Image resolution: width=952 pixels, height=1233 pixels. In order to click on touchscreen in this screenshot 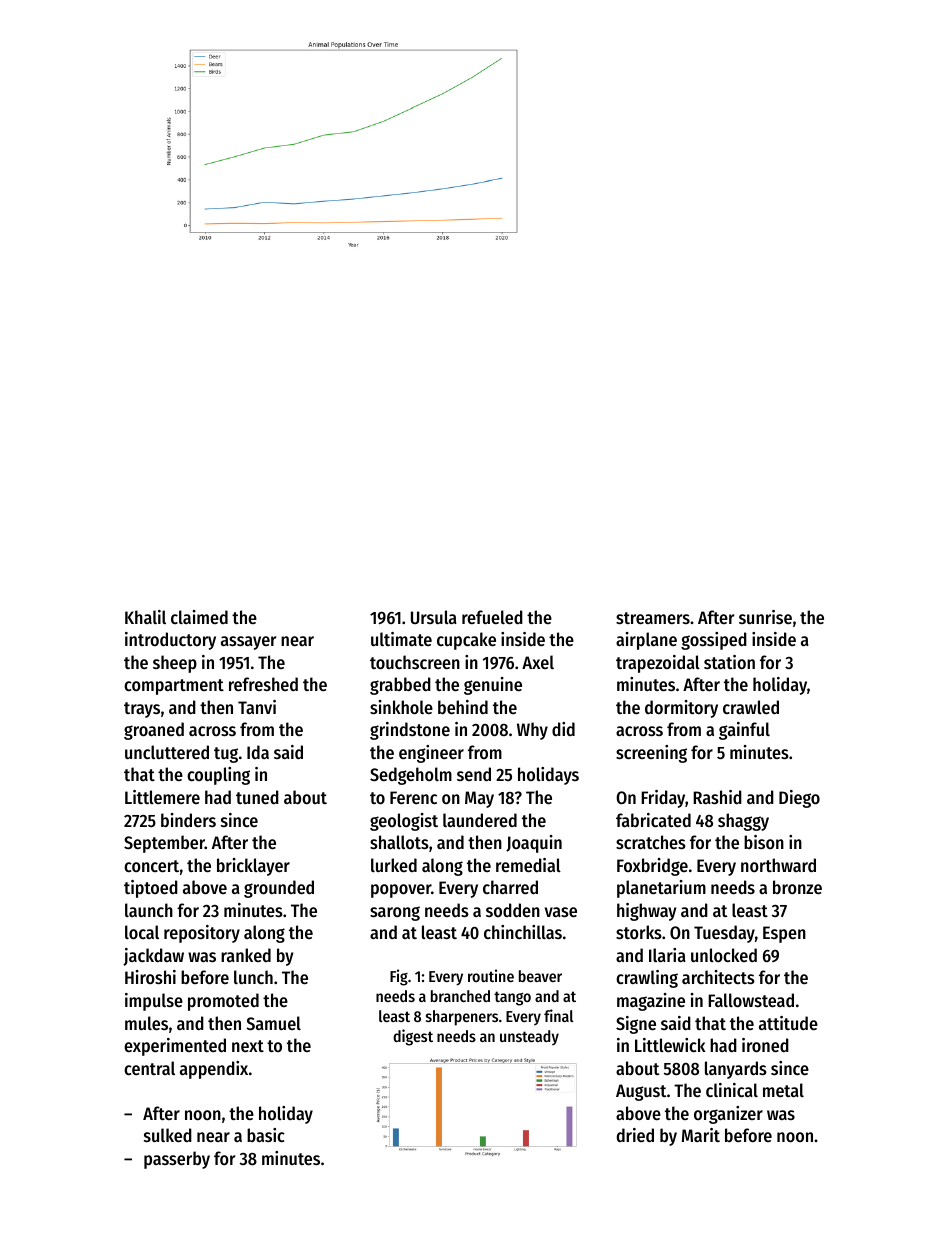, I will do `click(415, 662)`.
